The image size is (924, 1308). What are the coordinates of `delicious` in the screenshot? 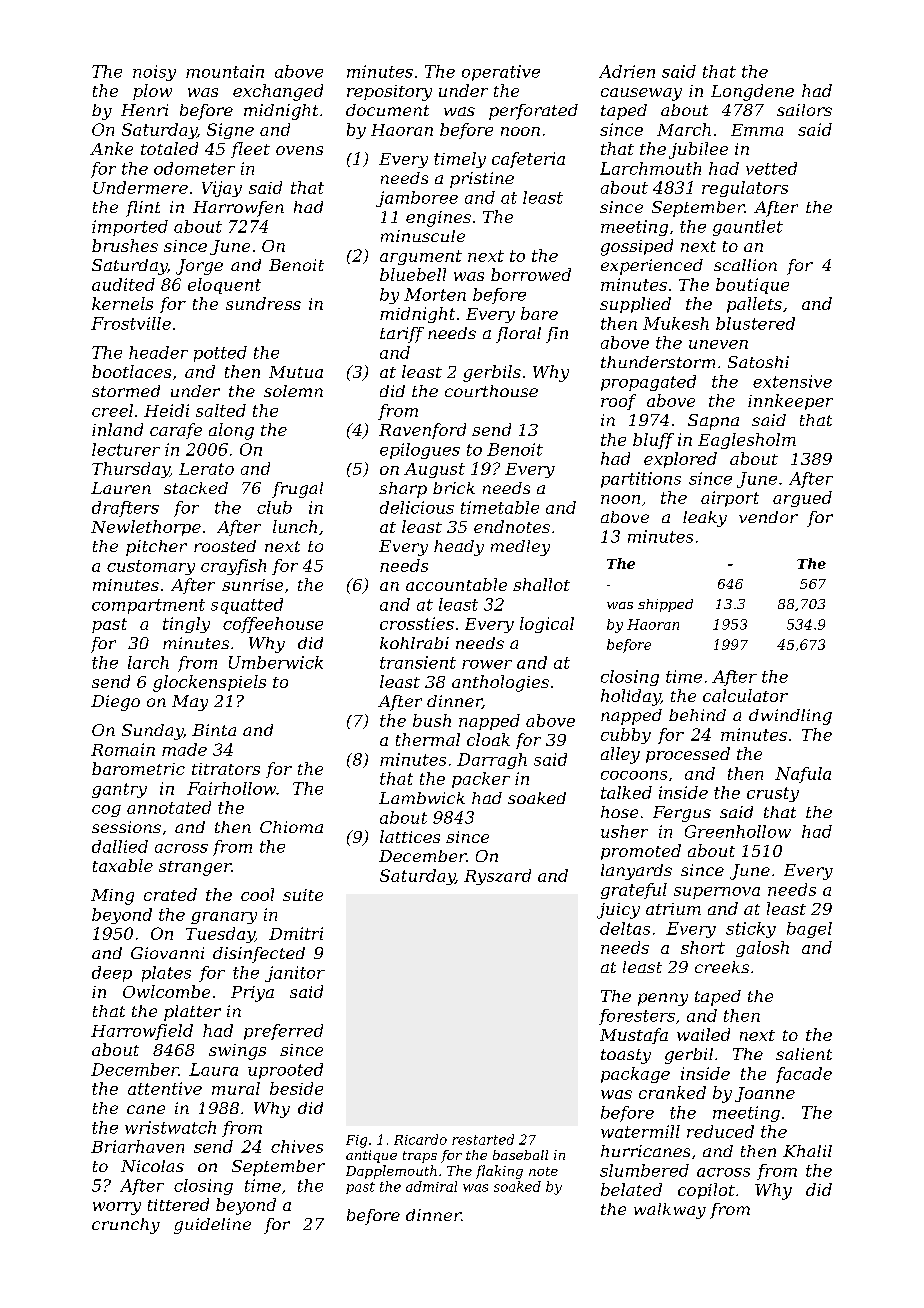 It's located at (417, 507).
